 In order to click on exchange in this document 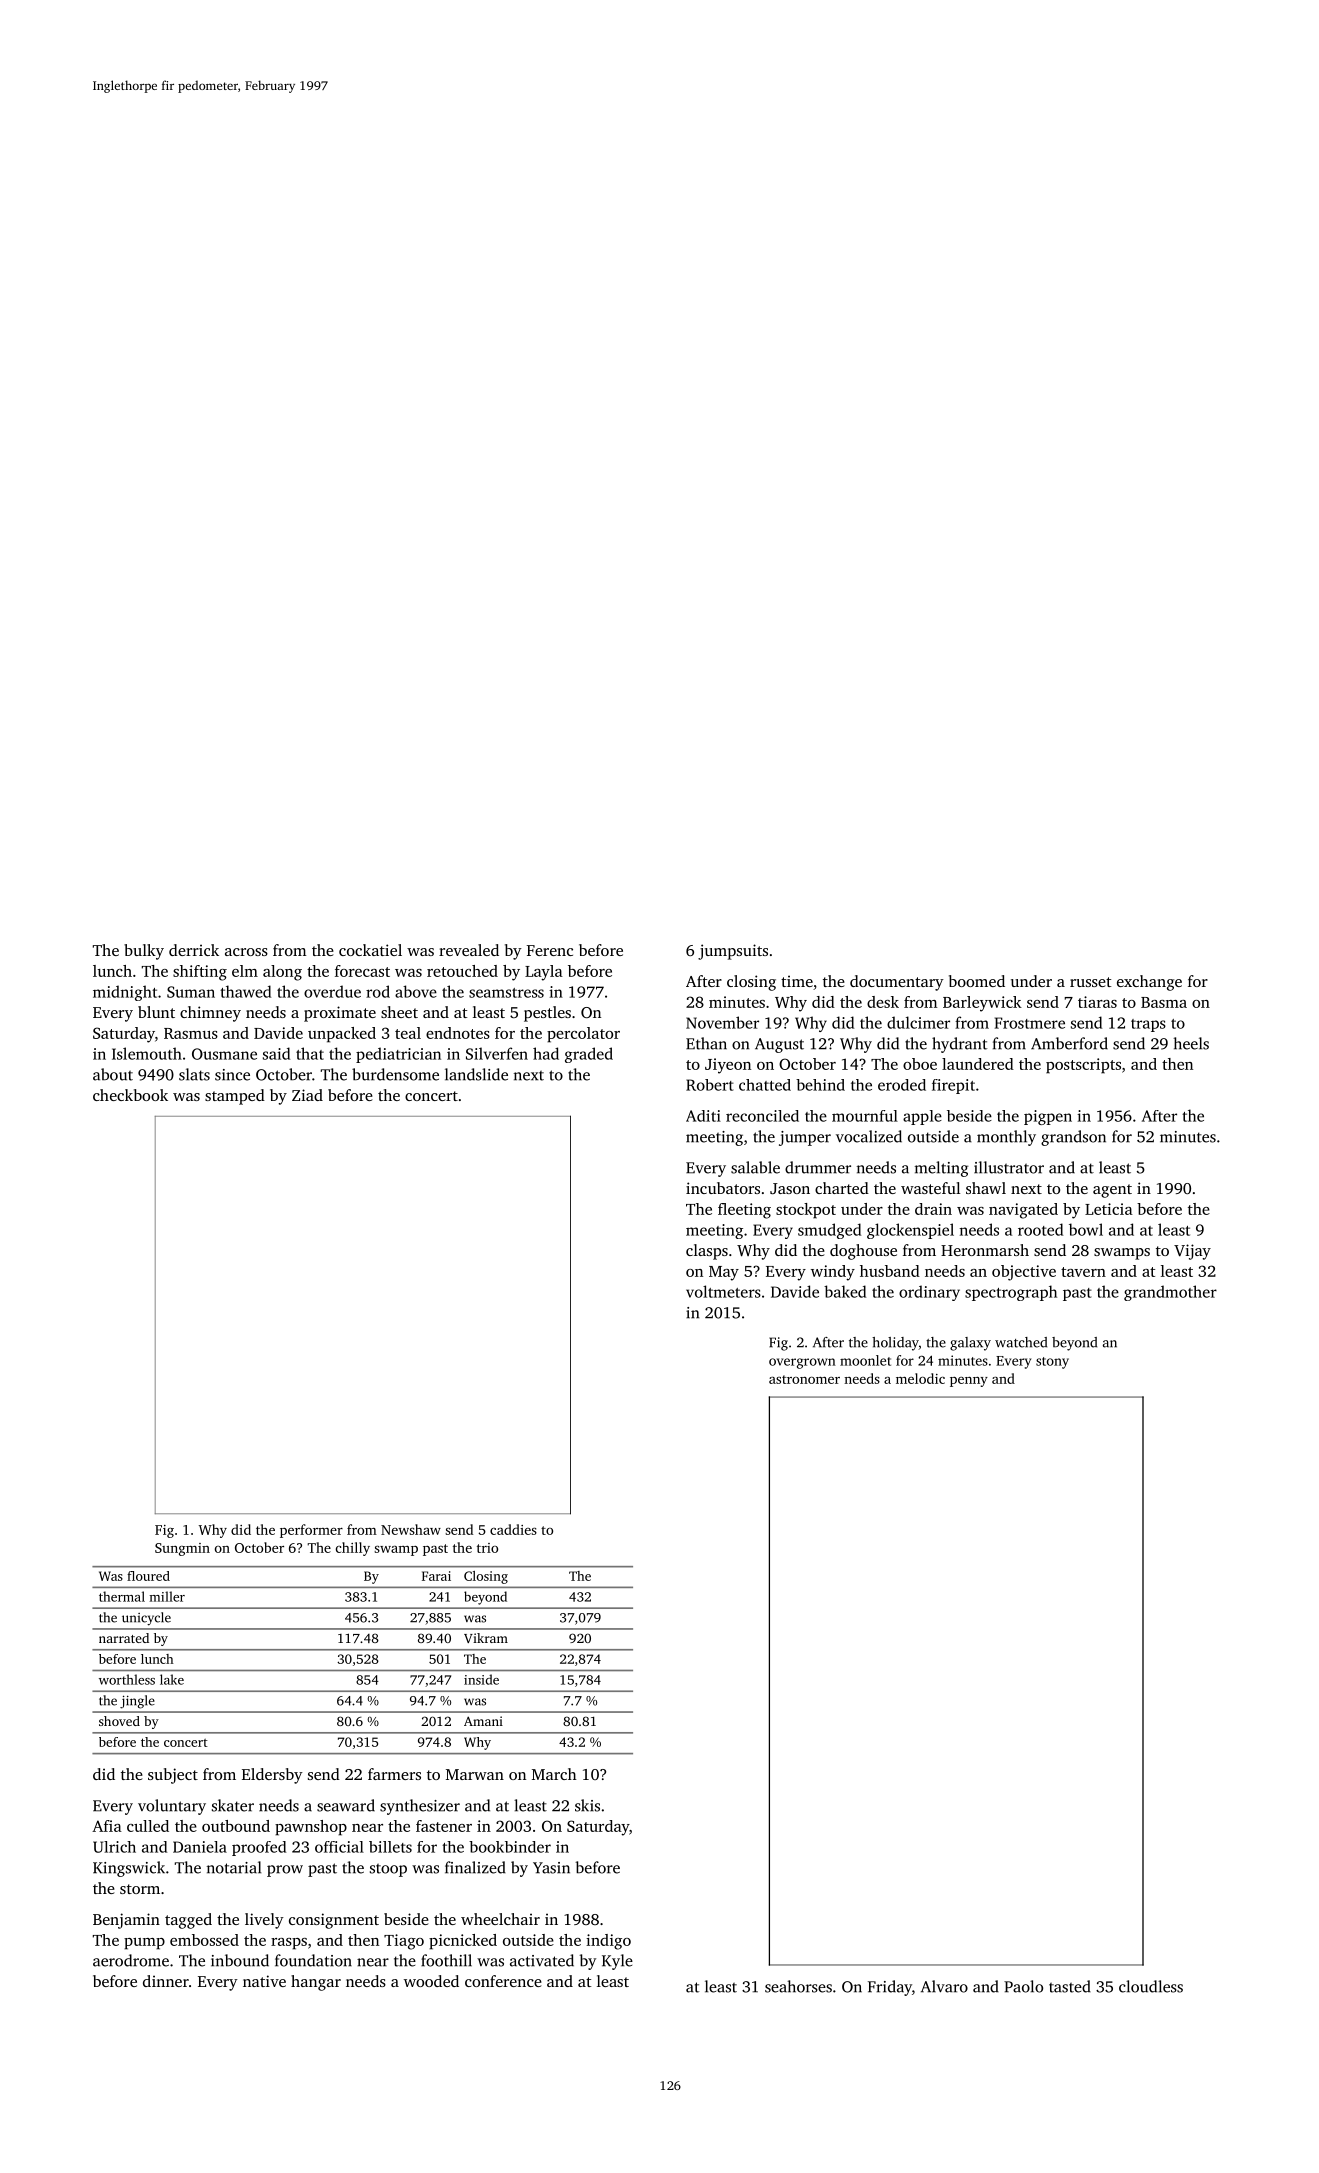, I will do `click(1149, 983)`.
